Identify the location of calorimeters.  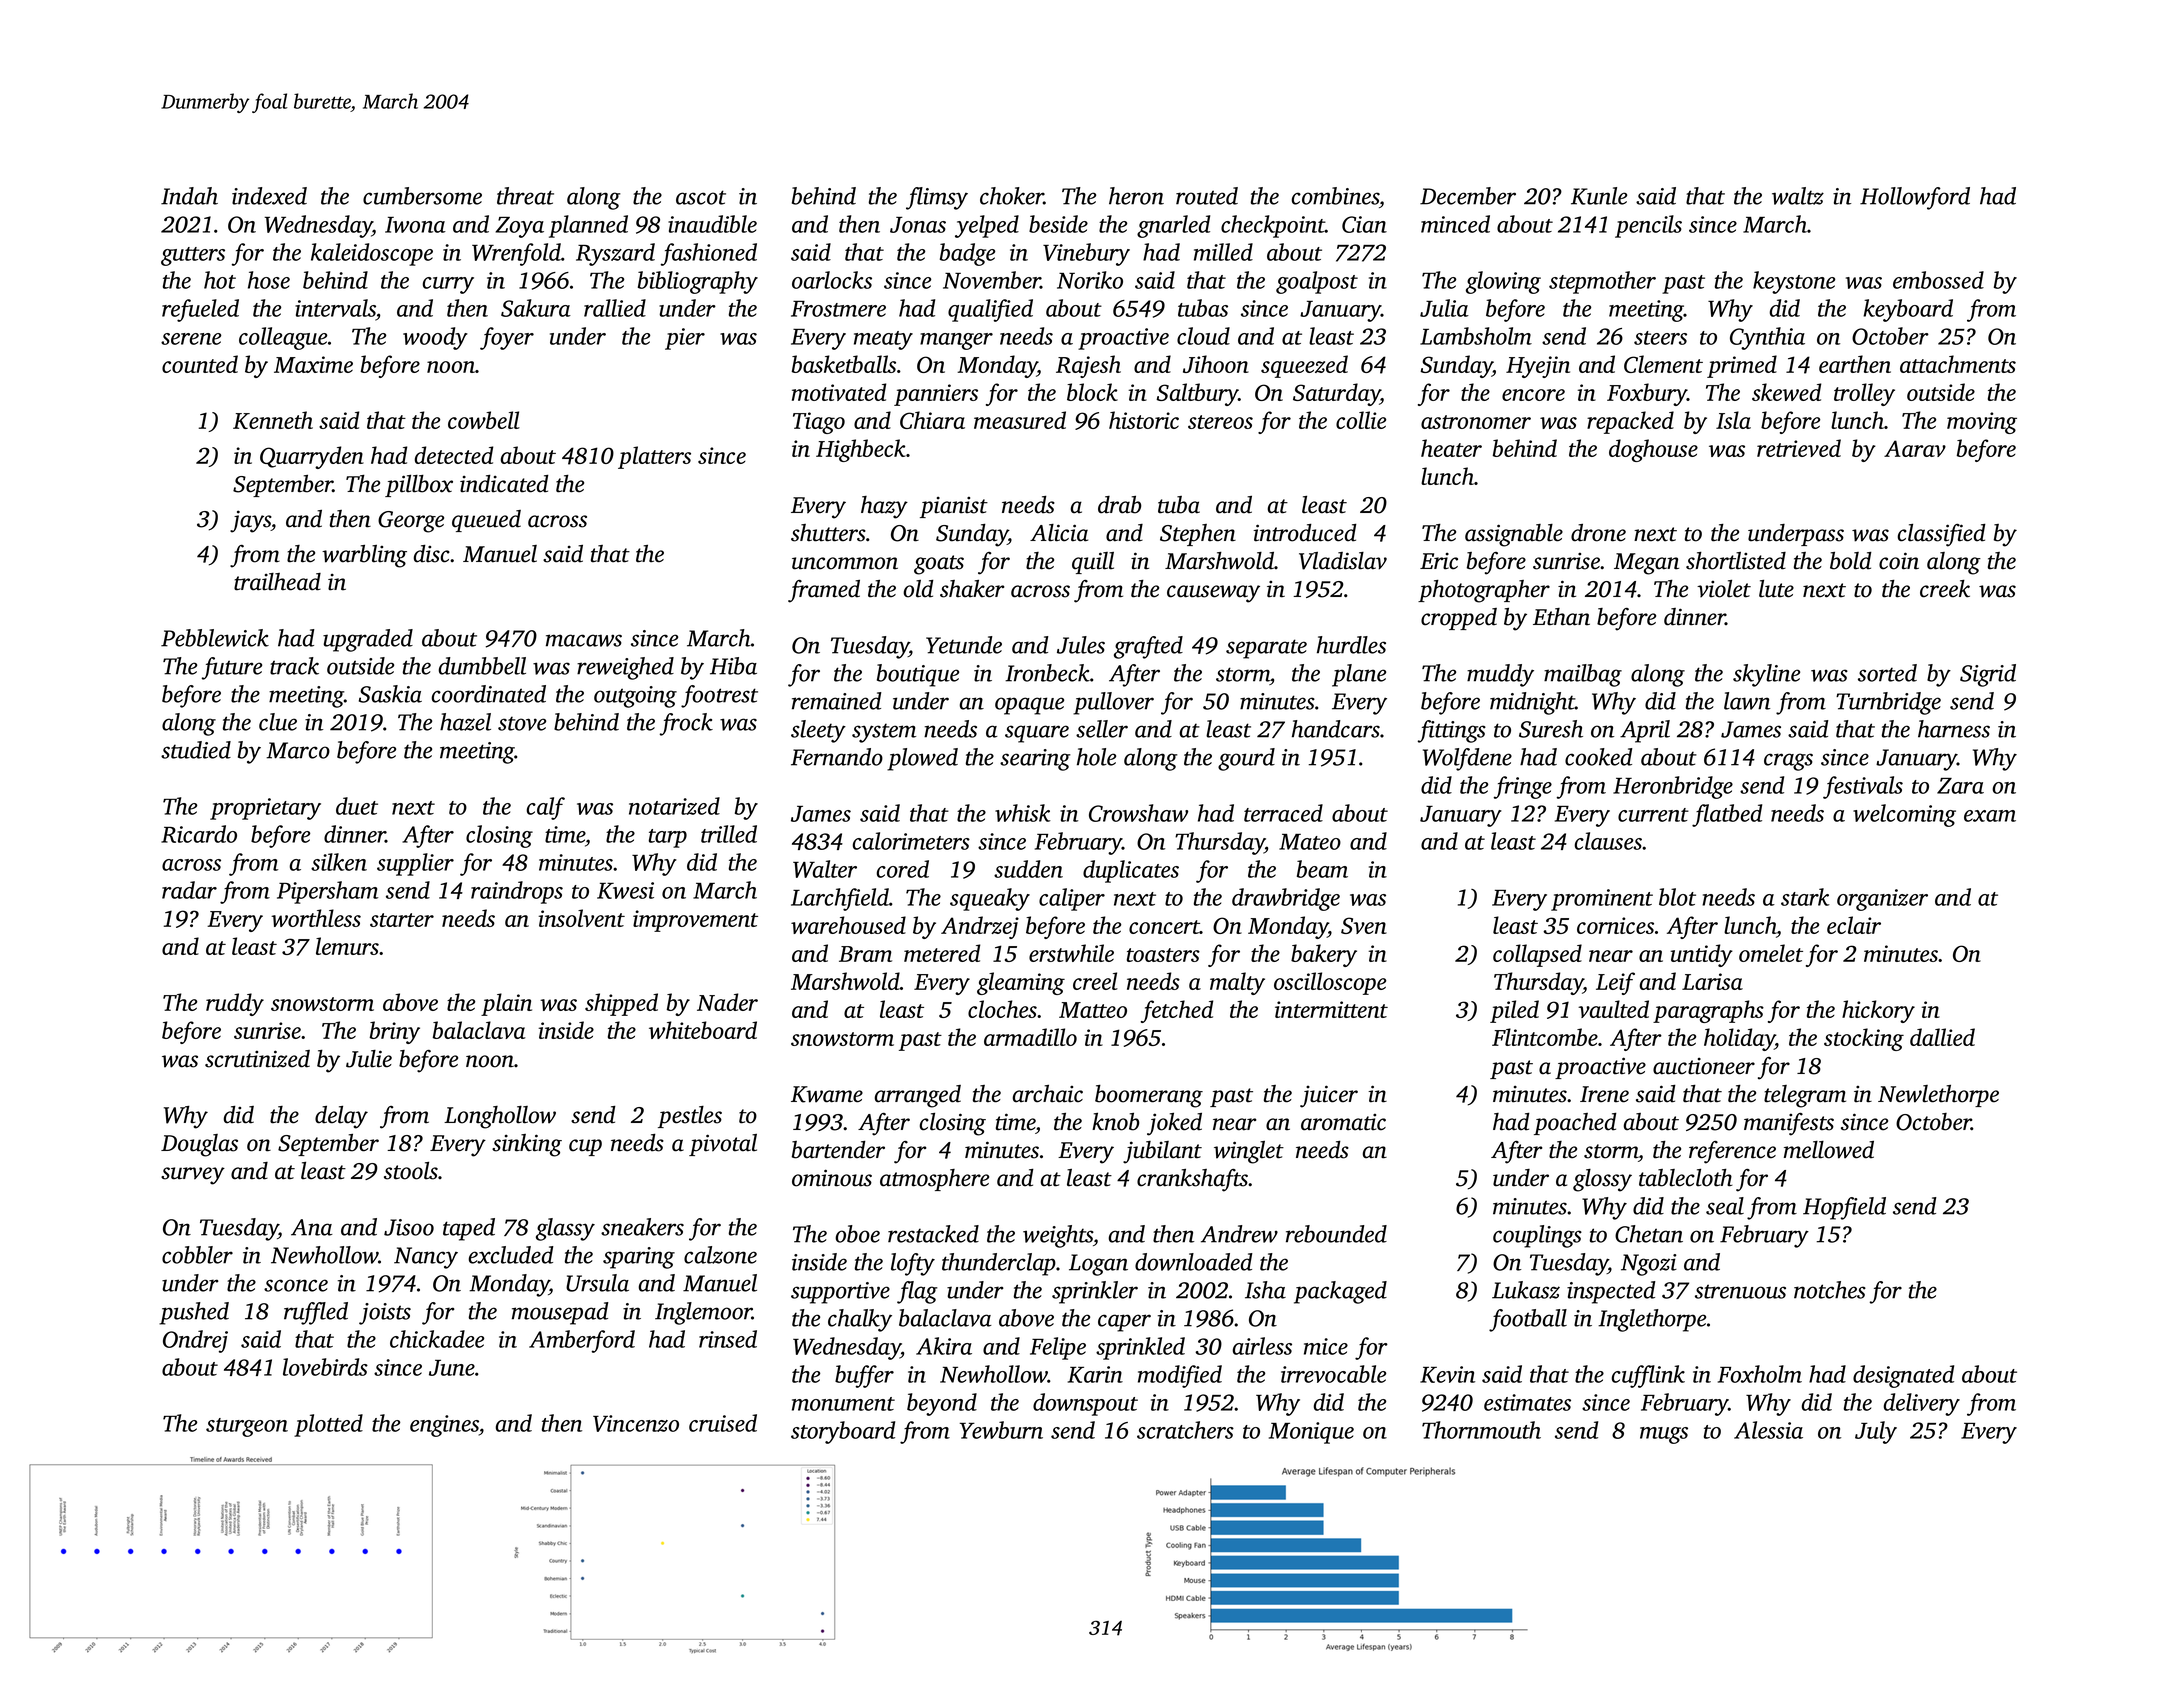
(911, 841).
